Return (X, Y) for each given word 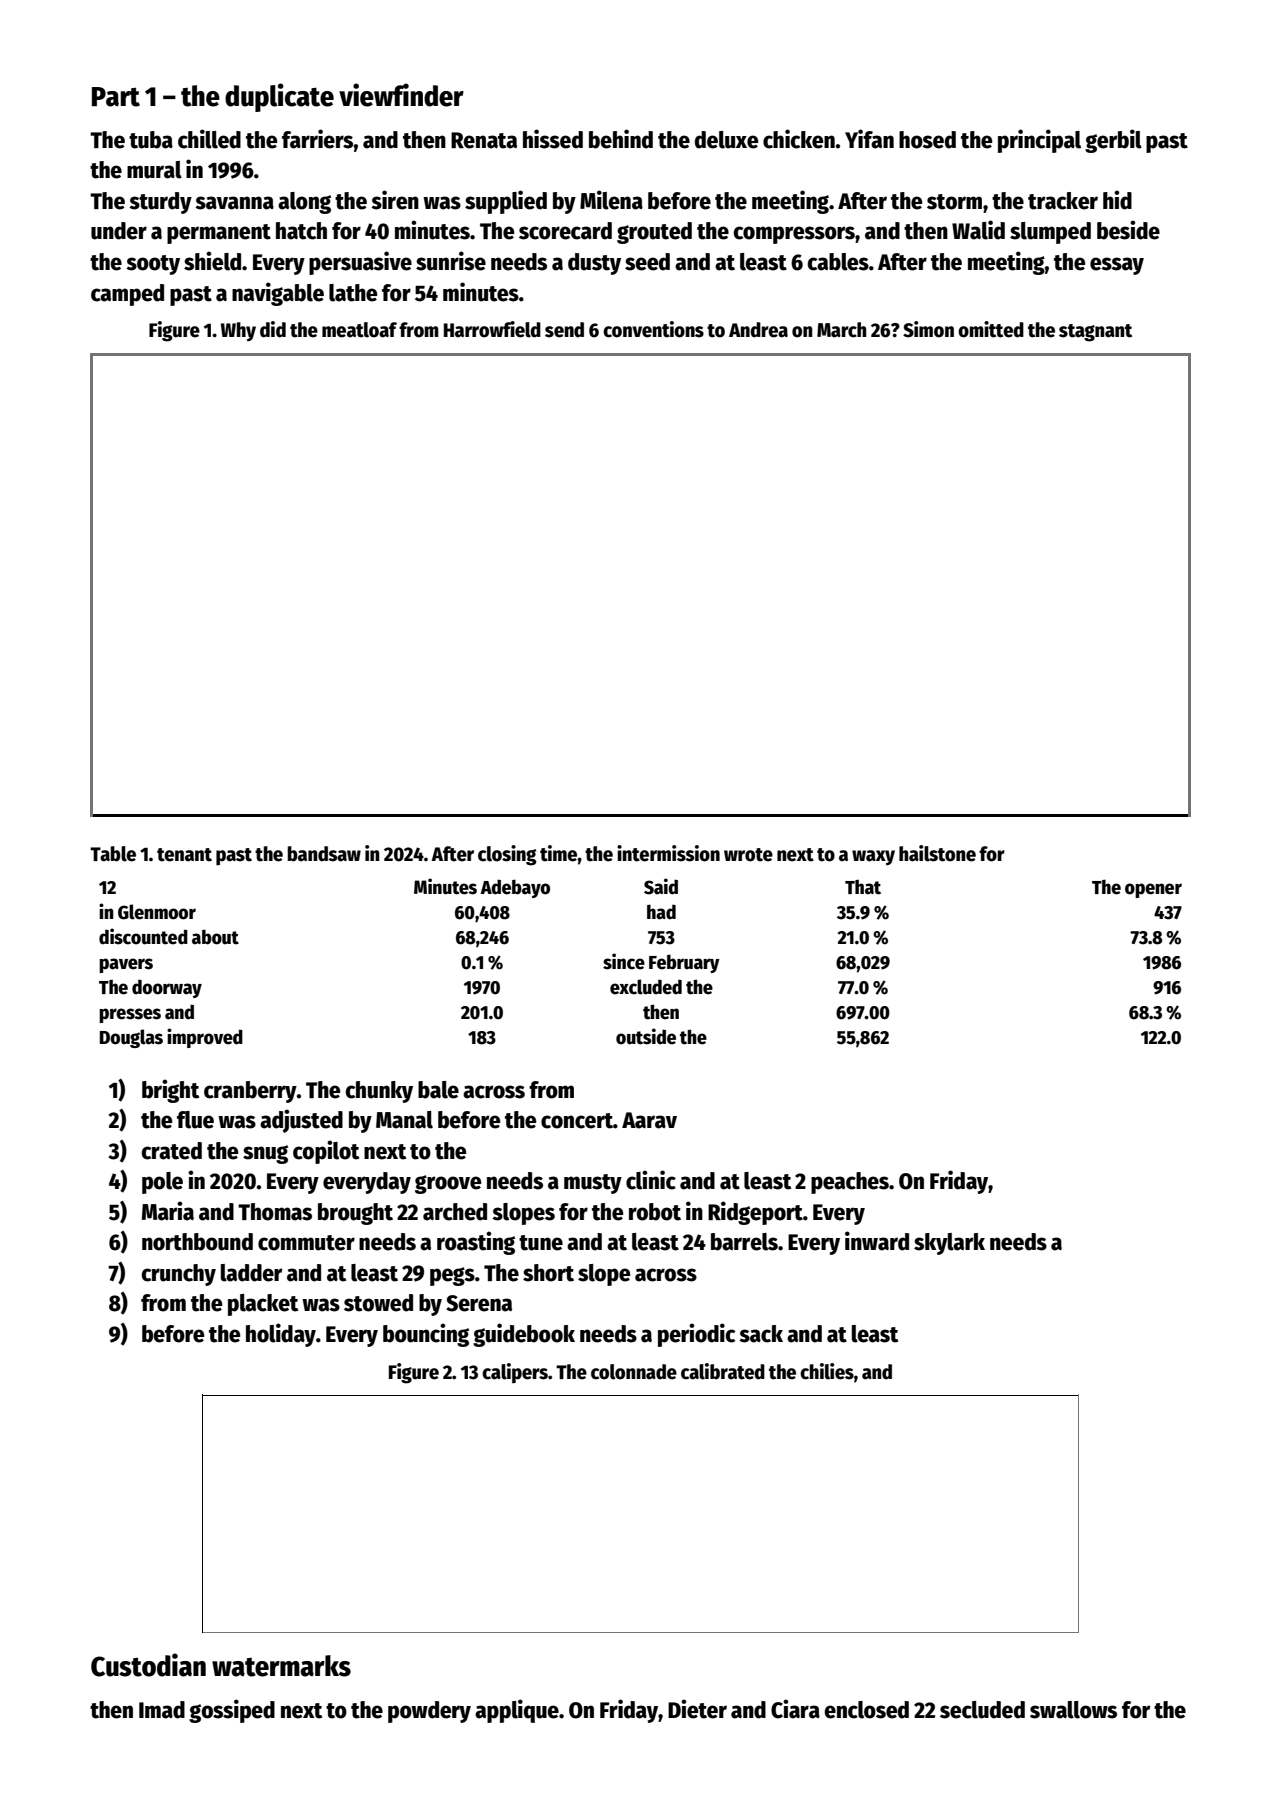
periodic (696, 1335)
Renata (484, 140)
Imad (162, 1710)
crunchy (178, 1275)
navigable (278, 294)
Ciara (795, 1709)
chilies (827, 1371)
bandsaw (324, 854)
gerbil (1113, 141)
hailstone (937, 853)
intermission (668, 853)
